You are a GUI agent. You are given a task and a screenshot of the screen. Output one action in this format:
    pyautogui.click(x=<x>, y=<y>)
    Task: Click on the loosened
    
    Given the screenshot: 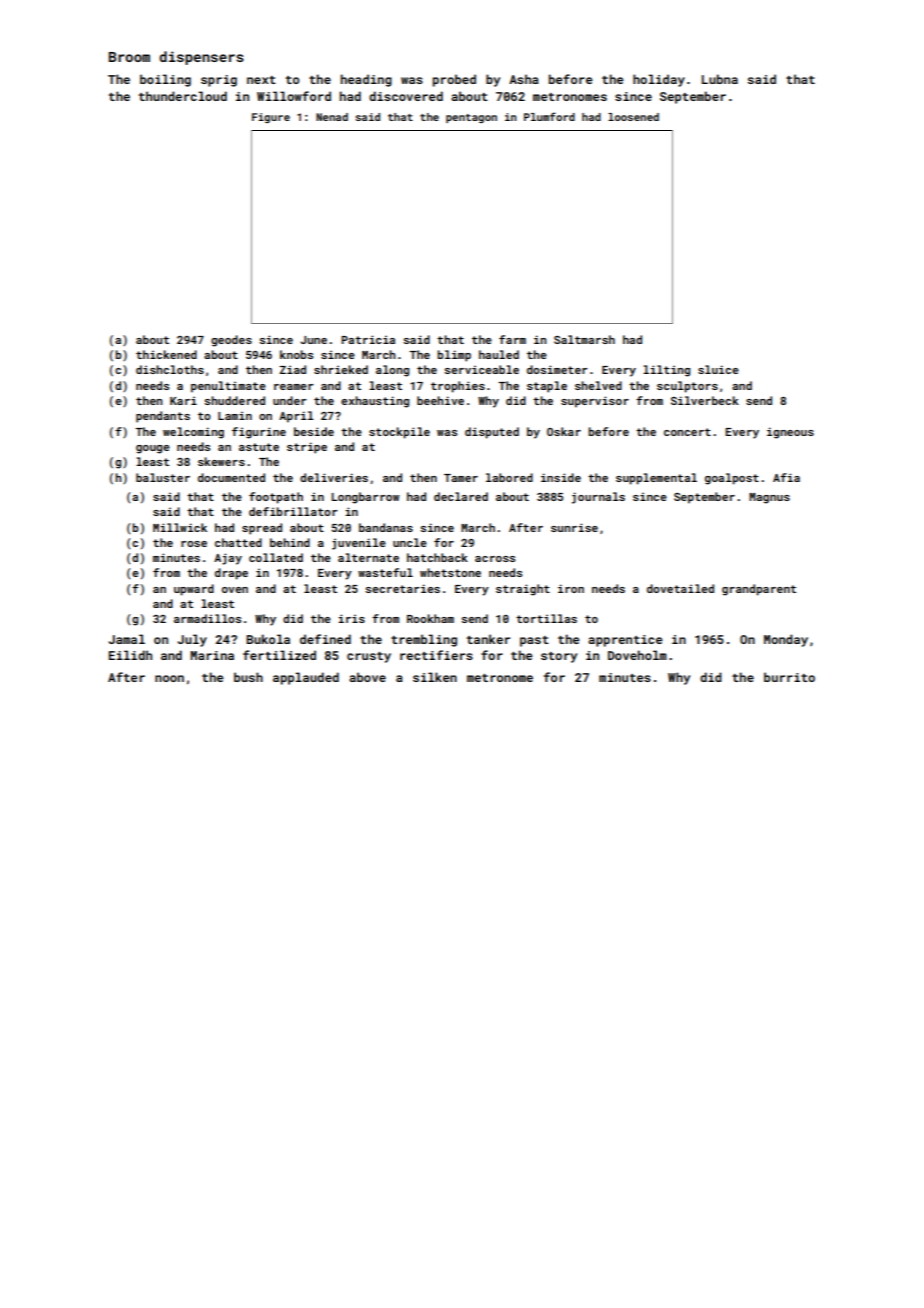 What is the action you would take?
    pyautogui.click(x=633, y=117)
